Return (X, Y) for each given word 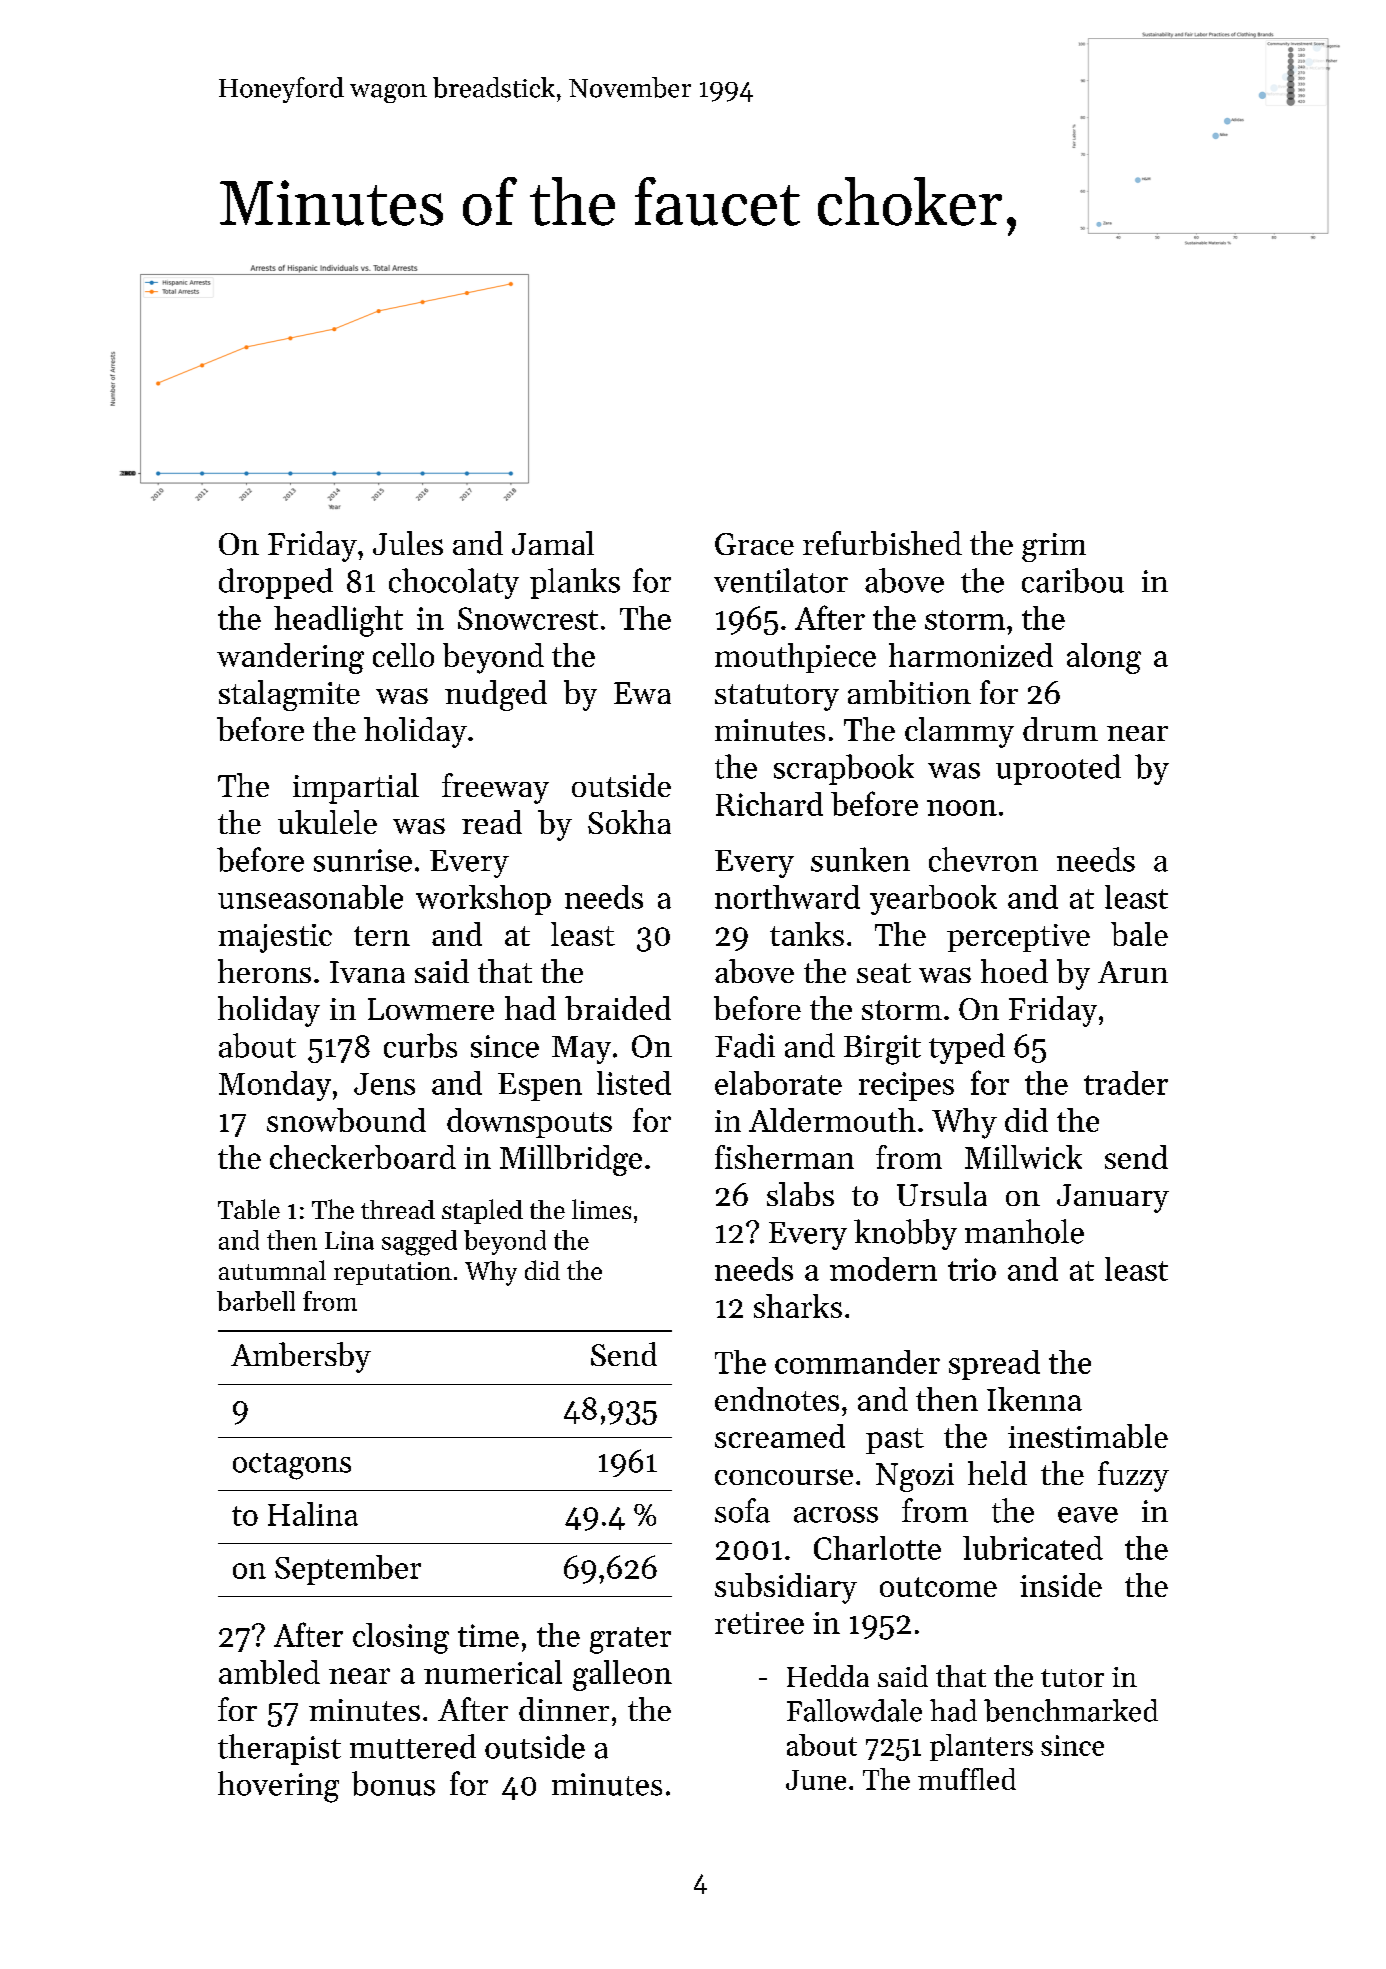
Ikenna (1034, 1399)
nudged (496, 695)
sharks (798, 1306)
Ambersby (301, 1357)
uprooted (1058, 769)
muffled (967, 1779)
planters (981, 1747)
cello (403, 655)
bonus (393, 1783)
